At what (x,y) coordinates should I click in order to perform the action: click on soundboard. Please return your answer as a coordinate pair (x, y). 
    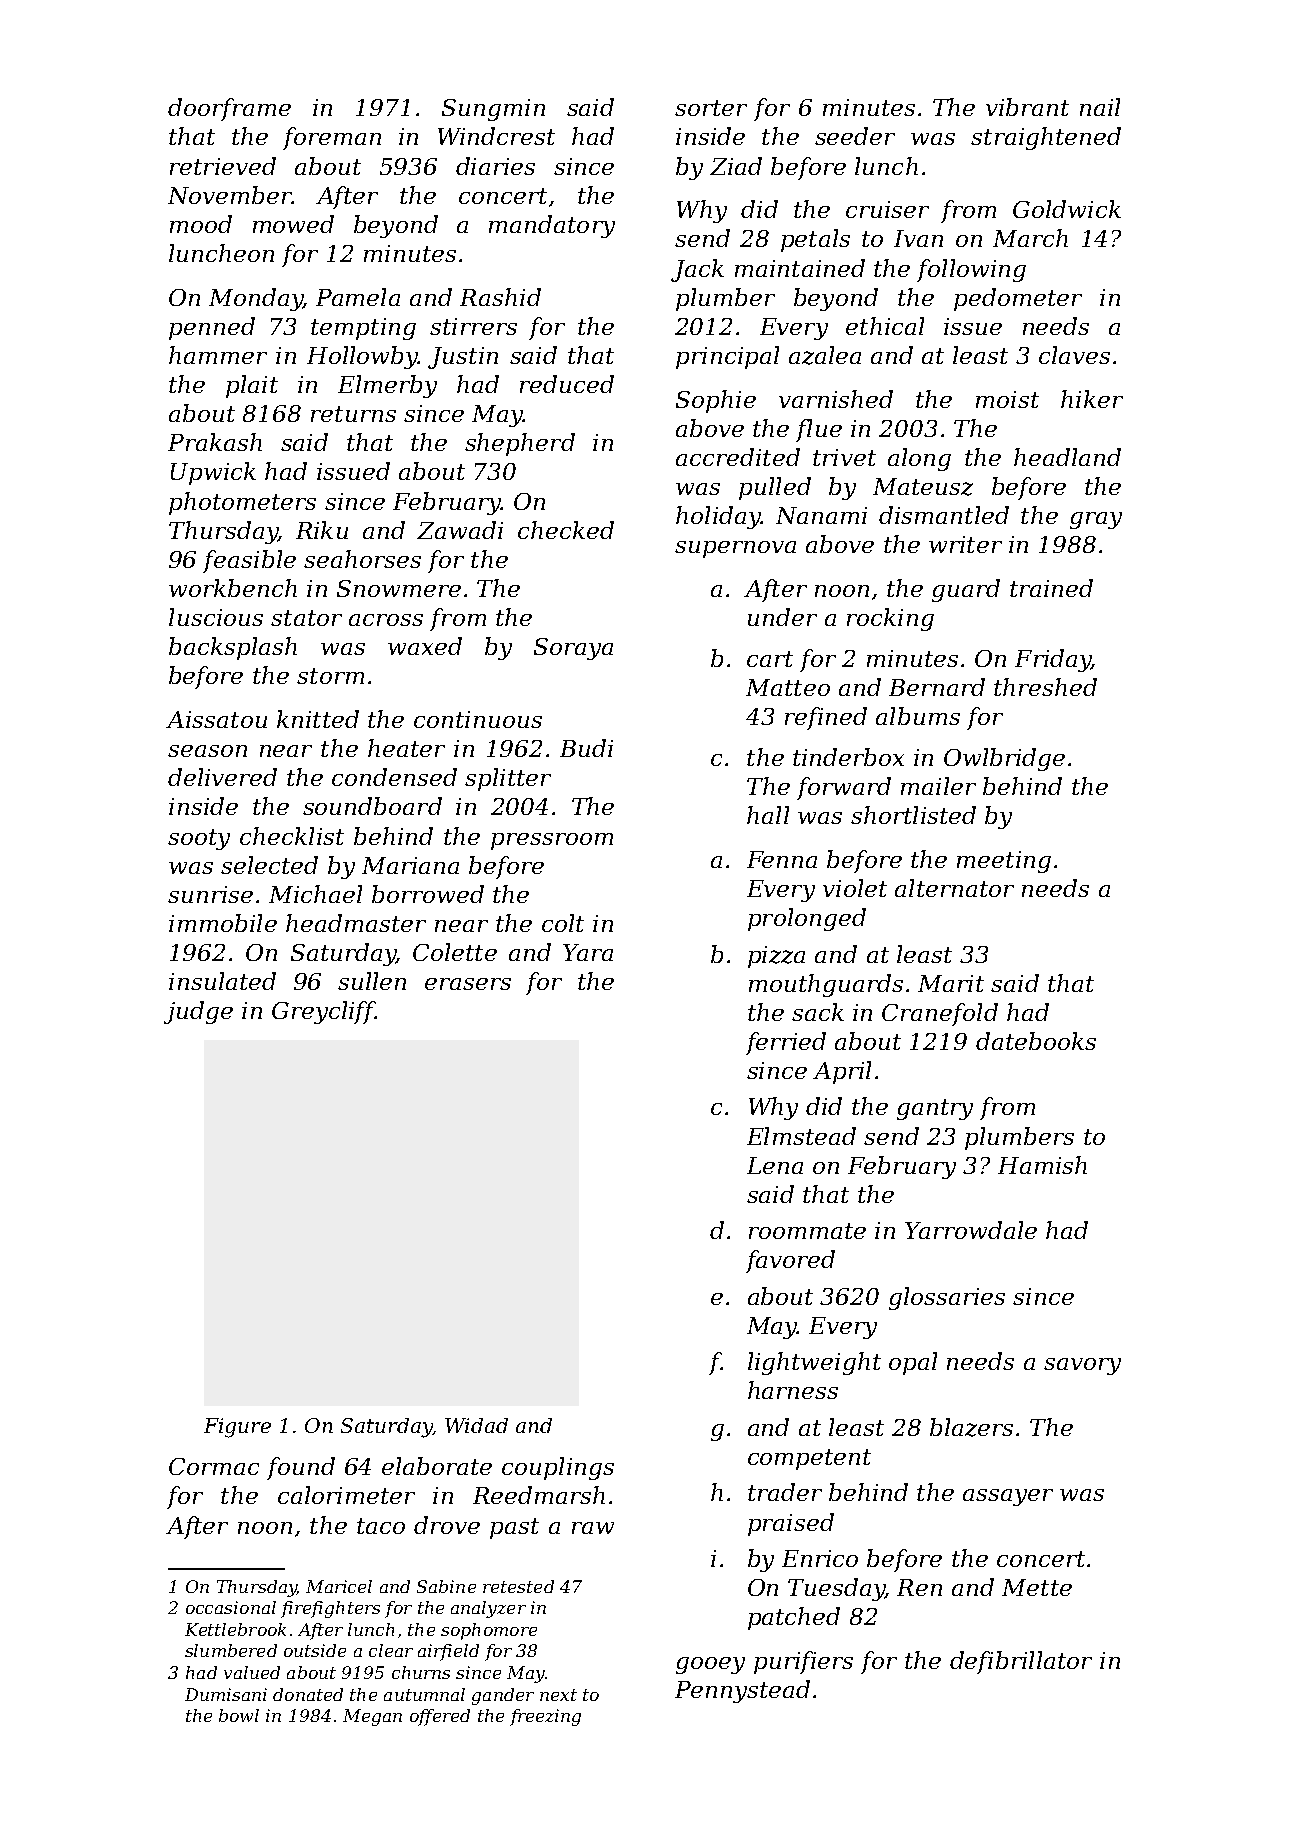
    Looking at the image, I should click on (372, 806).
